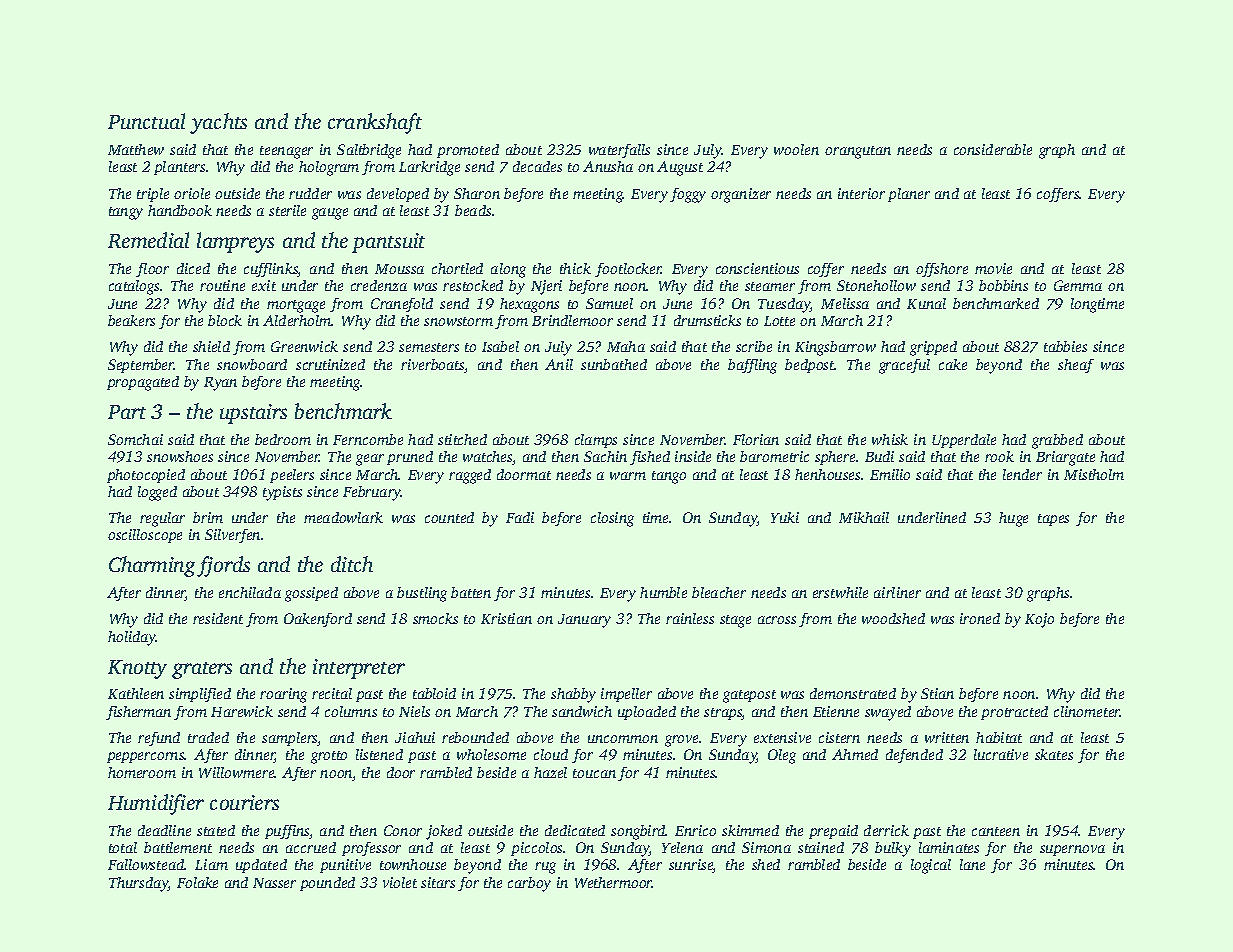 Image resolution: width=1233 pixels, height=952 pixels. I want to click on rudder, so click(310, 193).
